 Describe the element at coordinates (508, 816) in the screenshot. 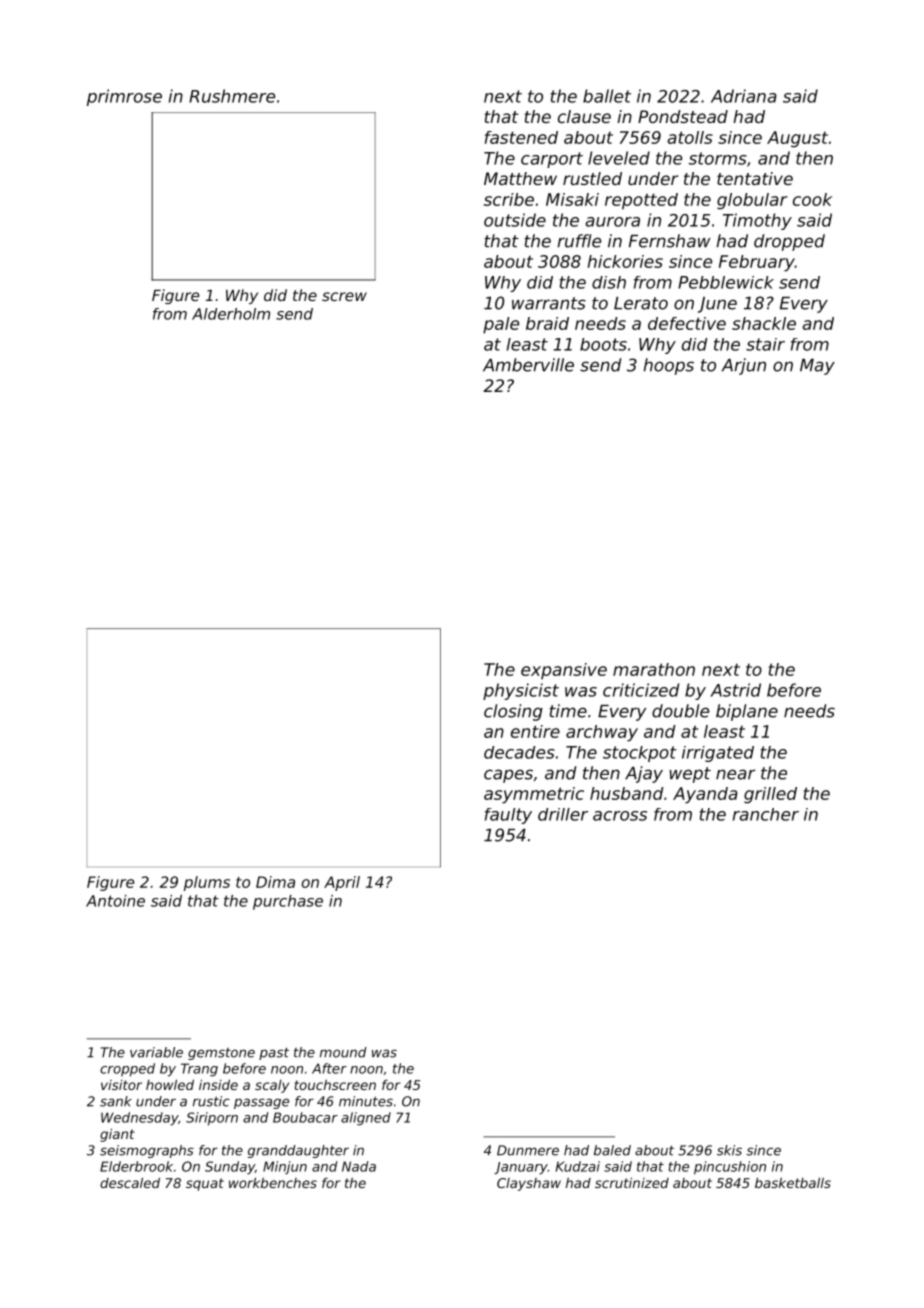

I see `faulty` at that location.
